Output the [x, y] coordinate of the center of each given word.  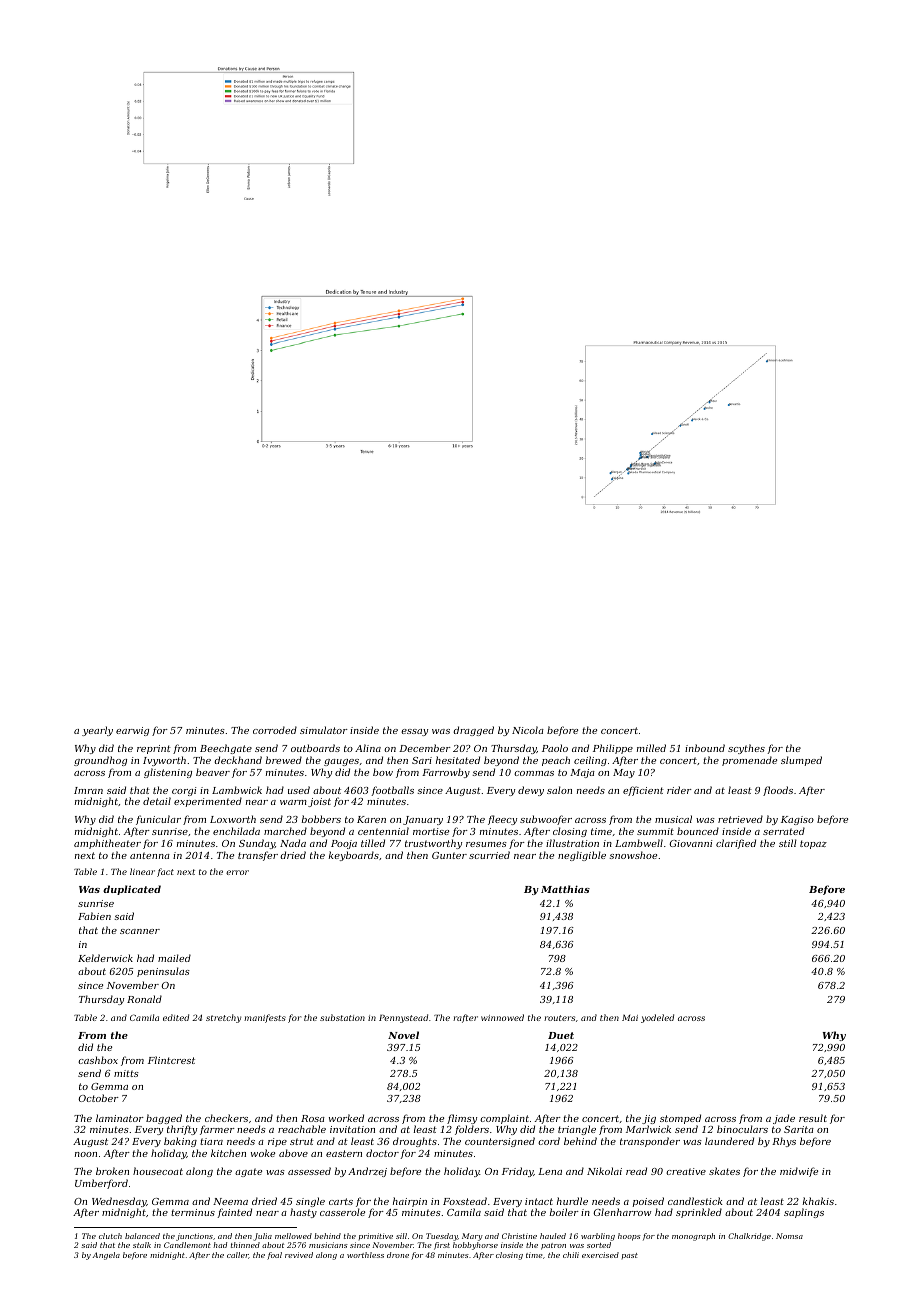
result [813, 1118]
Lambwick [237, 790]
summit [655, 831]
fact [165, 872]
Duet [561, 1035]
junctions [194, 1237]
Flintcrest [171, 1060]
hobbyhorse [475, 1246]
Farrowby [446, 773]
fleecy [502, 820]
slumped [801, 761]
